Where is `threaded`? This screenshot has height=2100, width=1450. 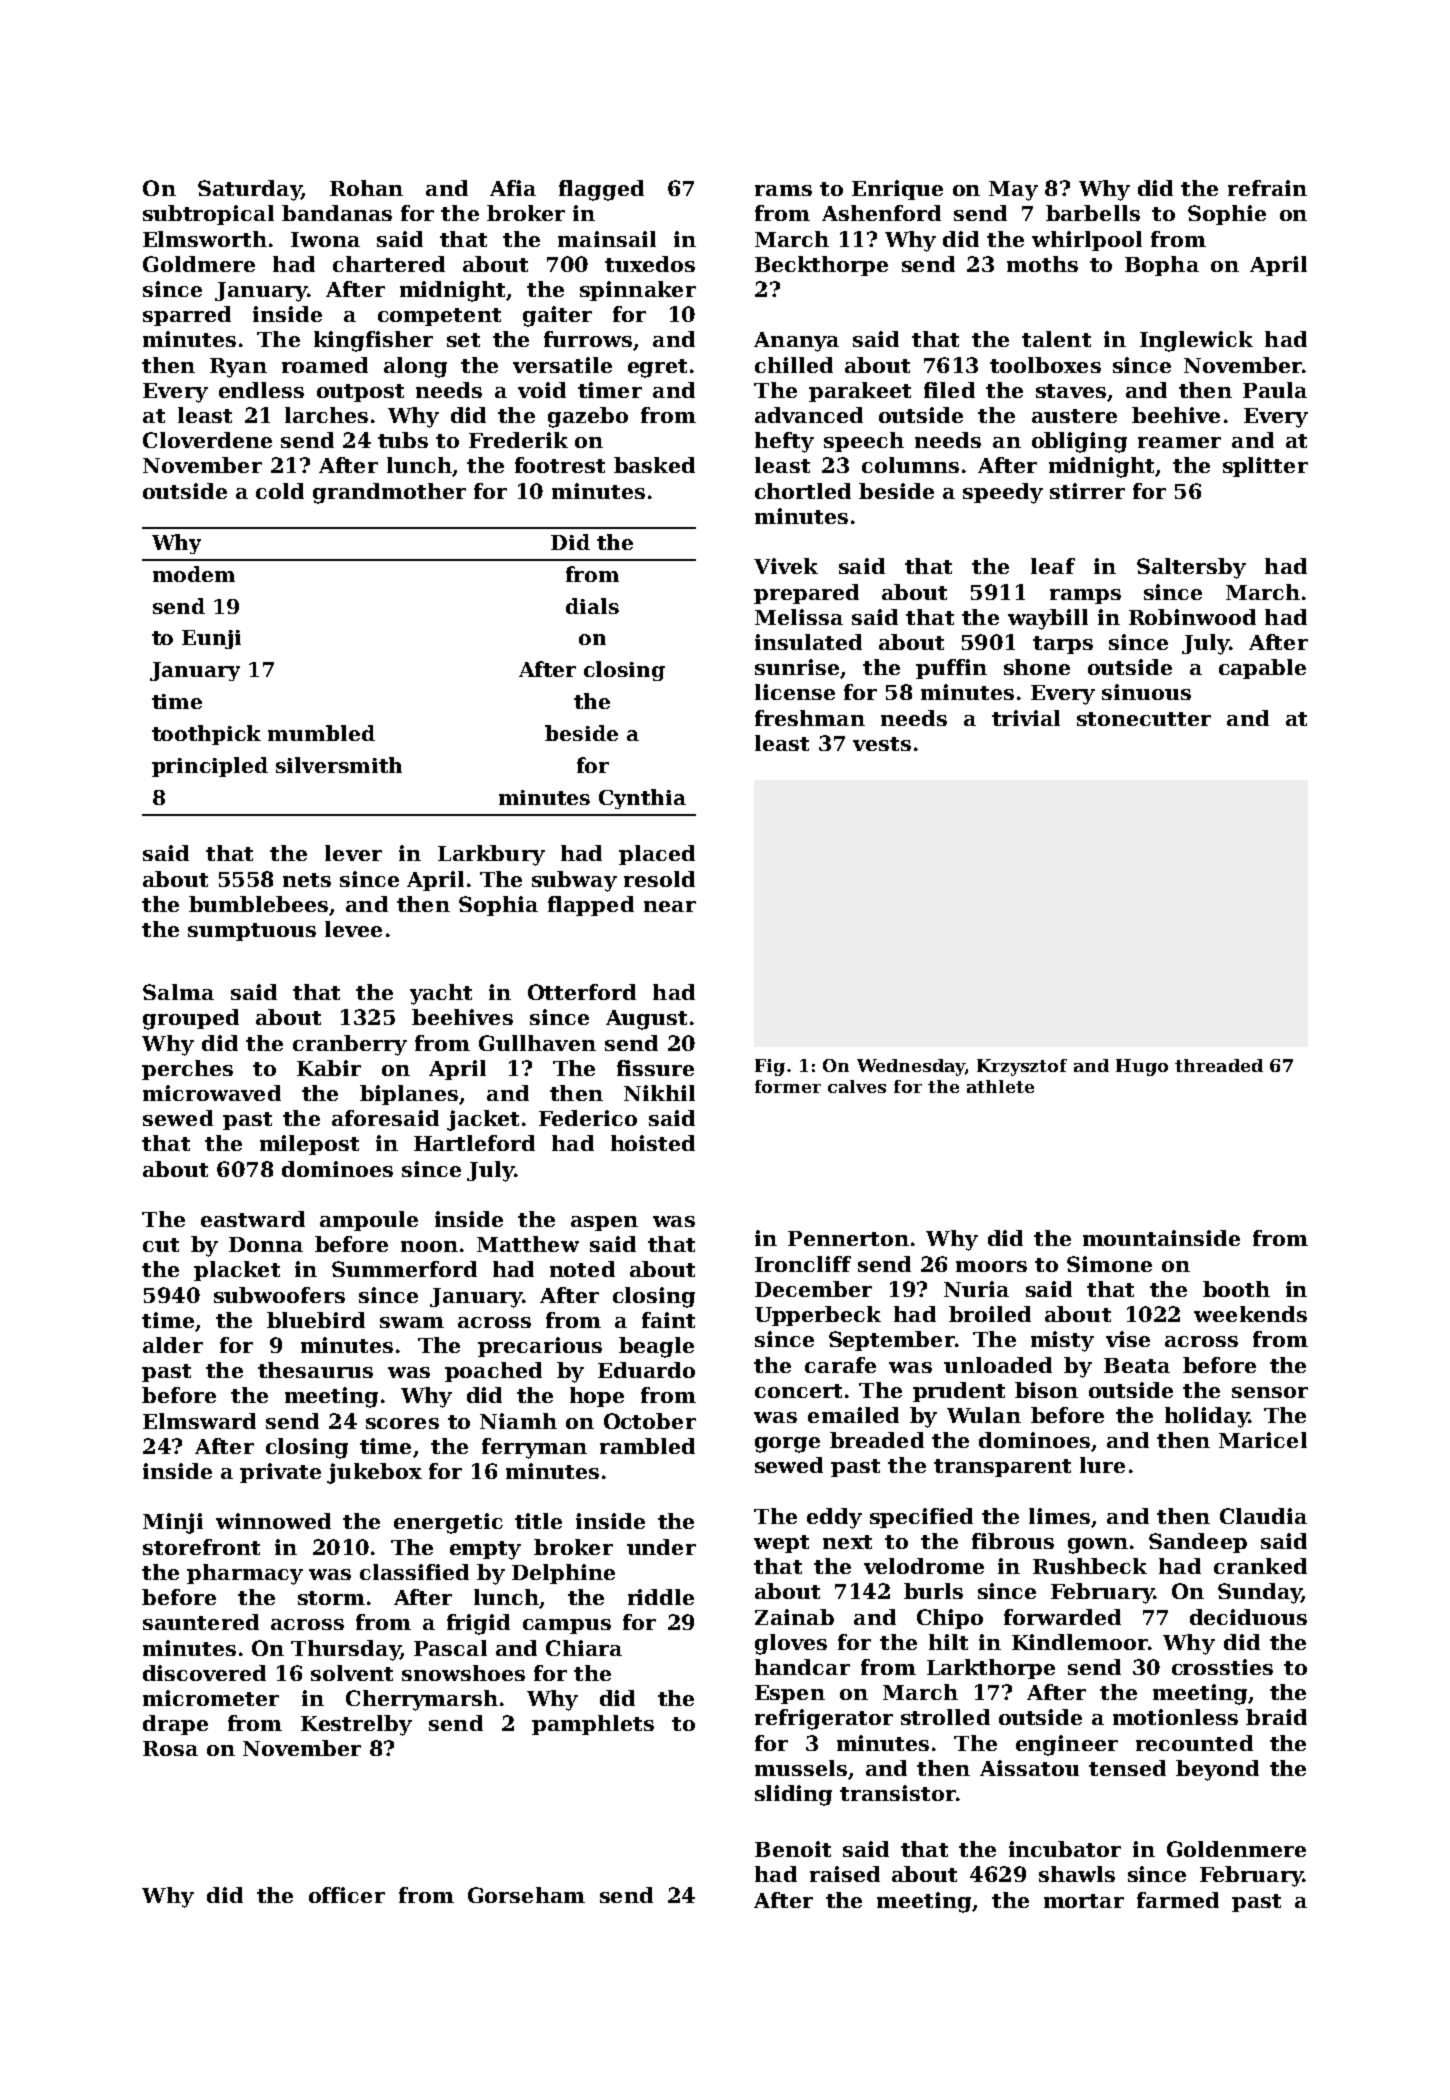
threaded is located at coordinates (1219, 1065).
